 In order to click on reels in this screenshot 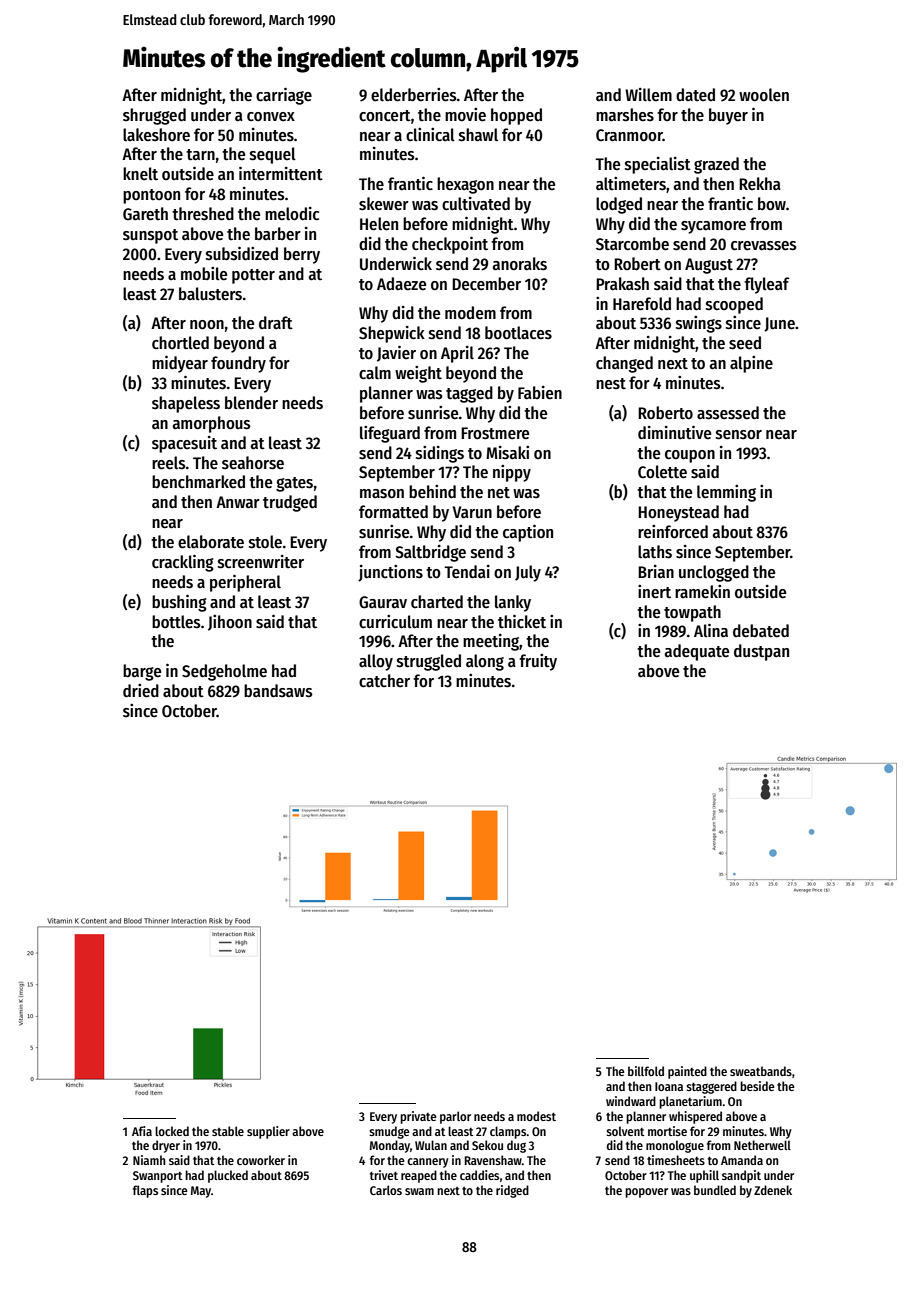, I will do `click(169, 463)`.
